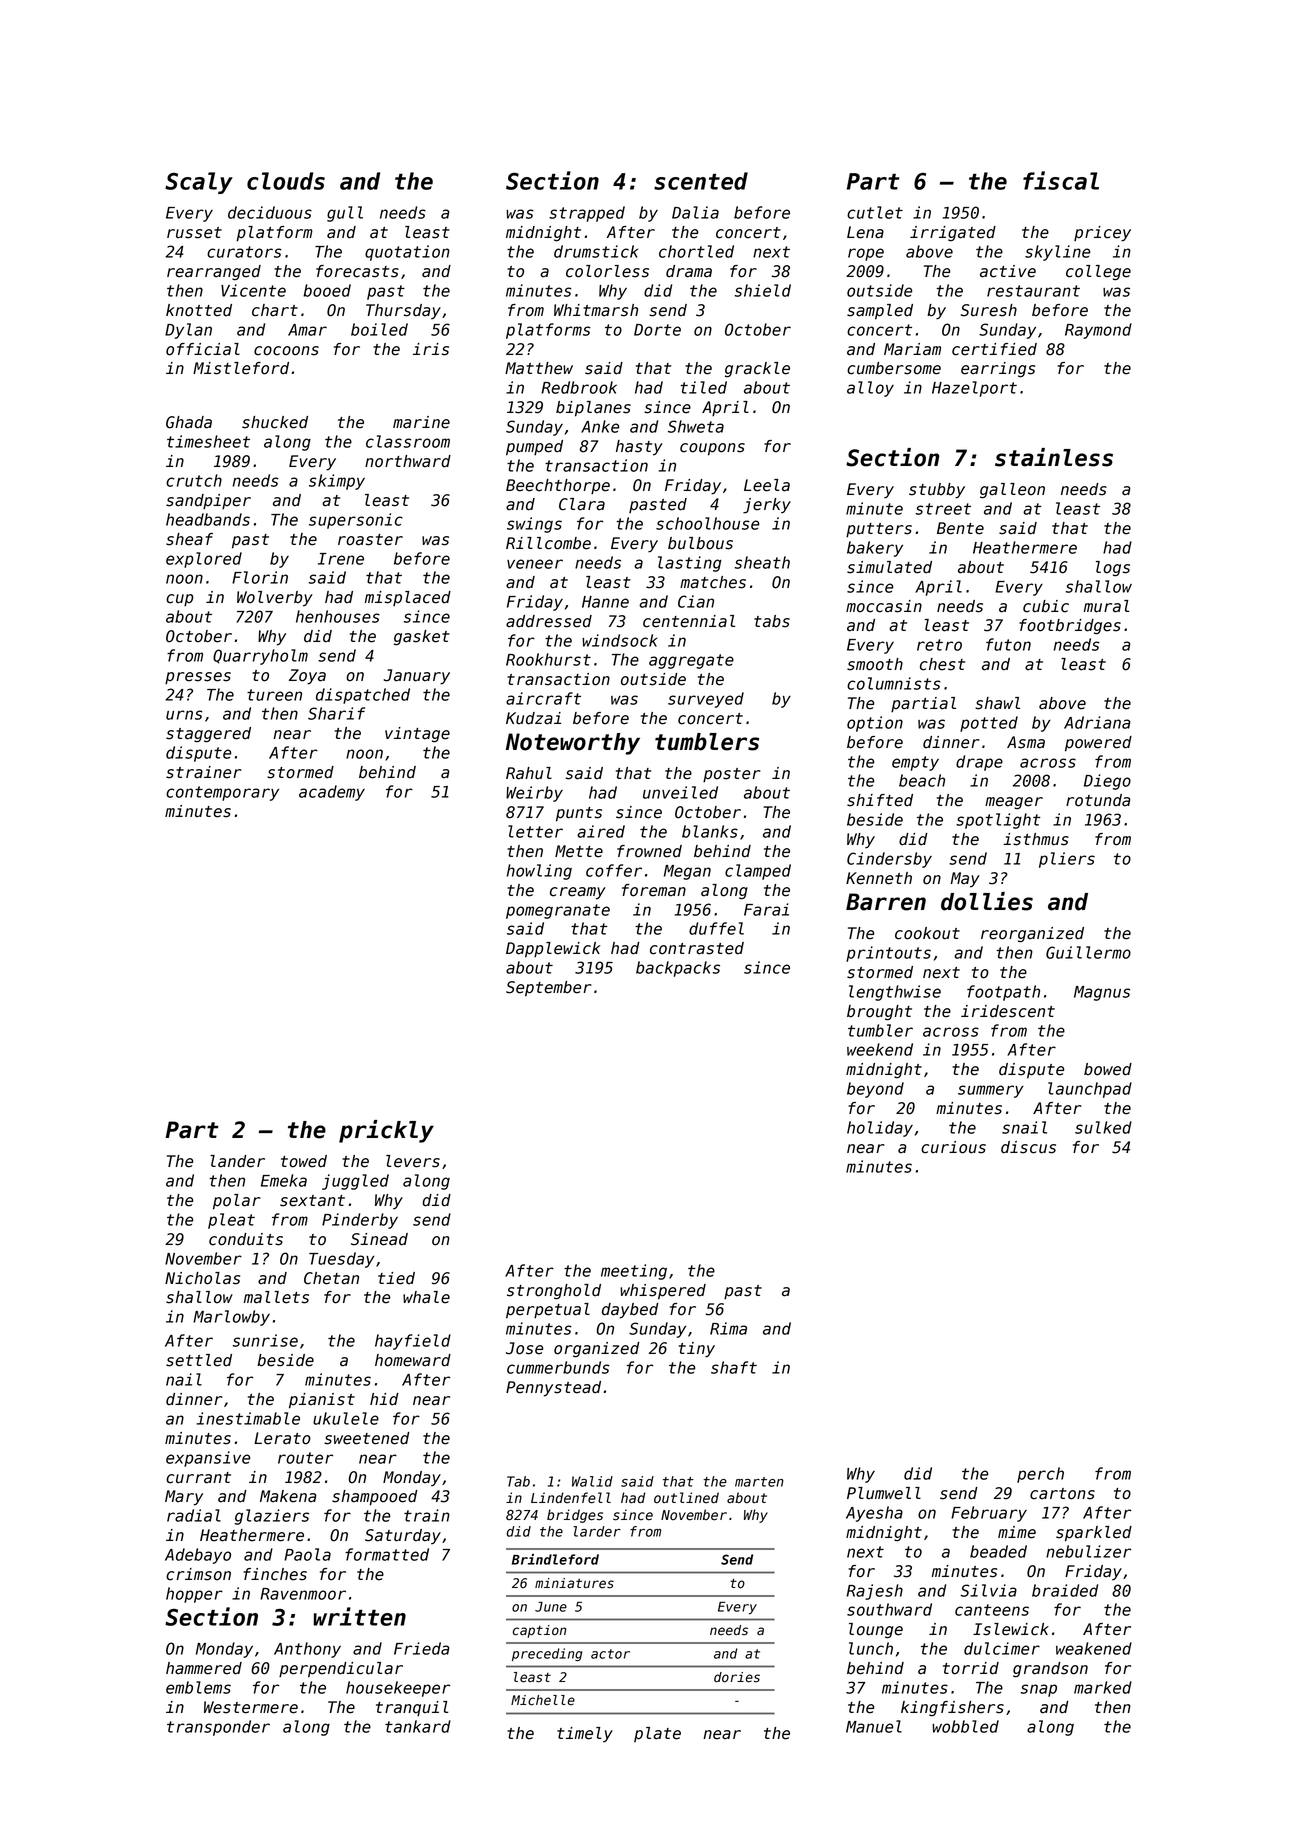  Describe the element at coordinates (1039, 1690) in the document. I see `snap` at that location.
